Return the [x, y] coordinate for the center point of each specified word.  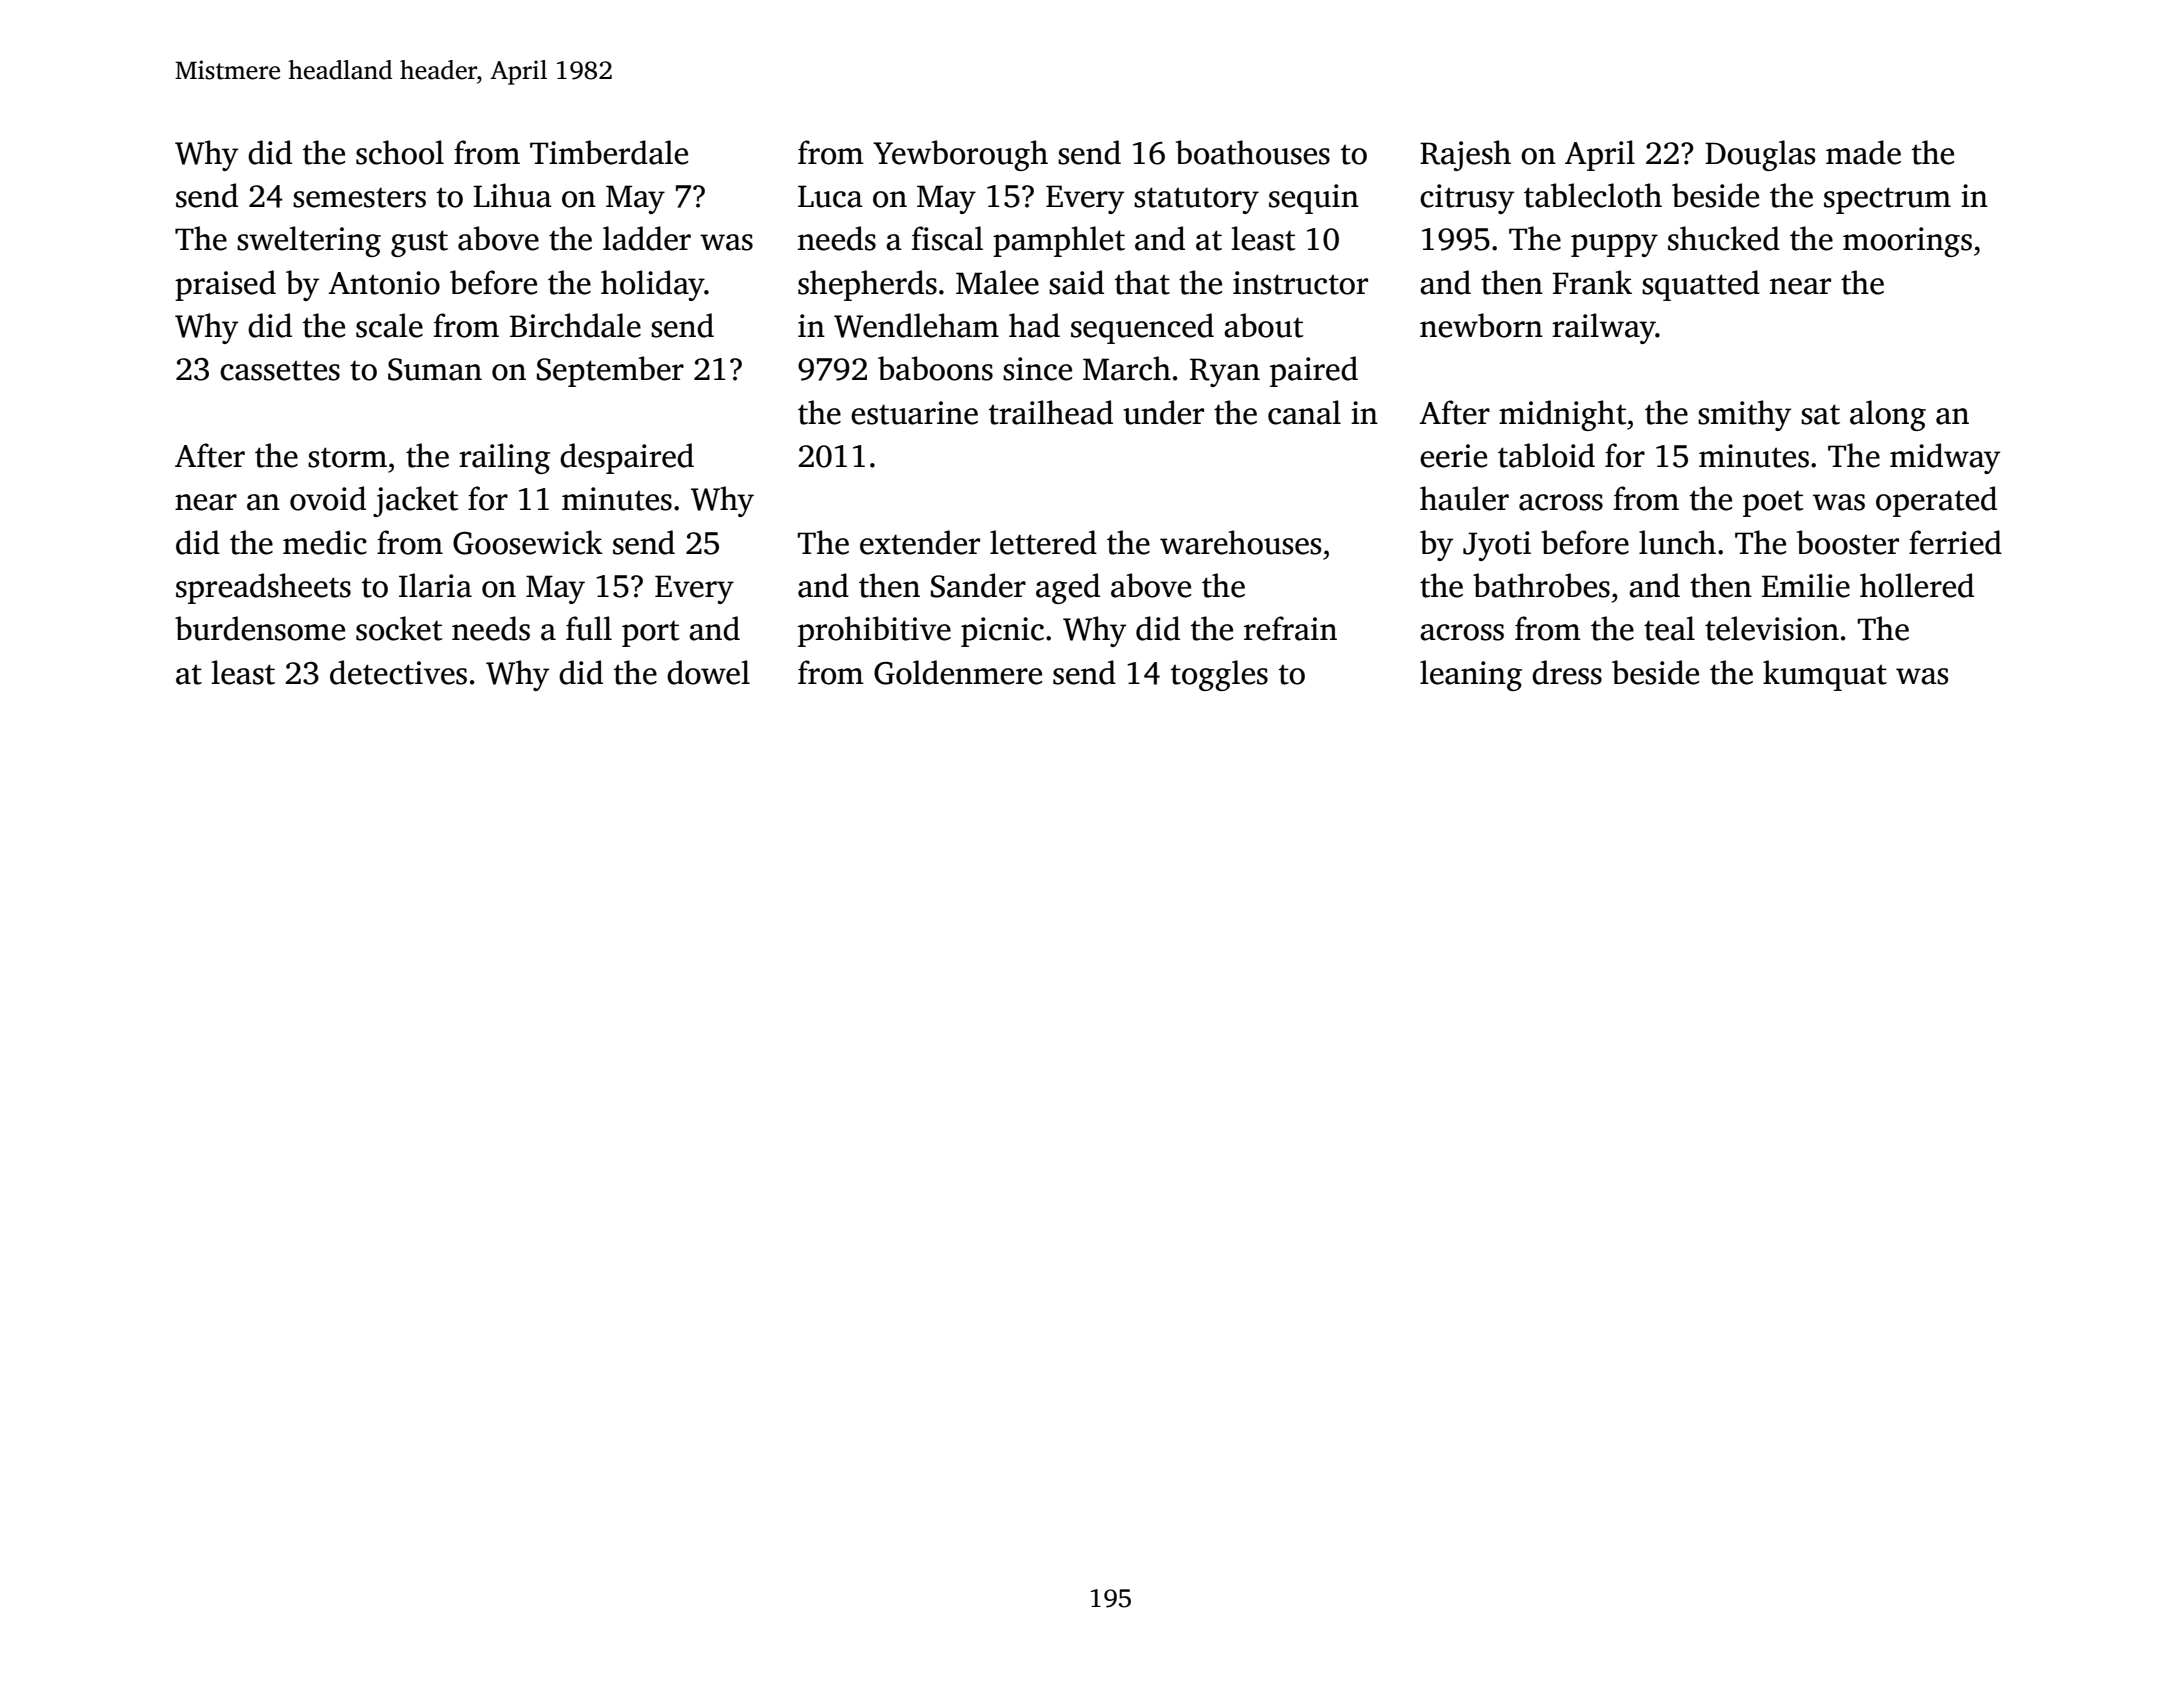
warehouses [1241, 542]
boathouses [1253, 152]
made [1863, 152]
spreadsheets [263, 588]
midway [1945, 458]
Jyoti [1497, 546]
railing [504, 458]
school [400, 152]
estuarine [914, 413]
